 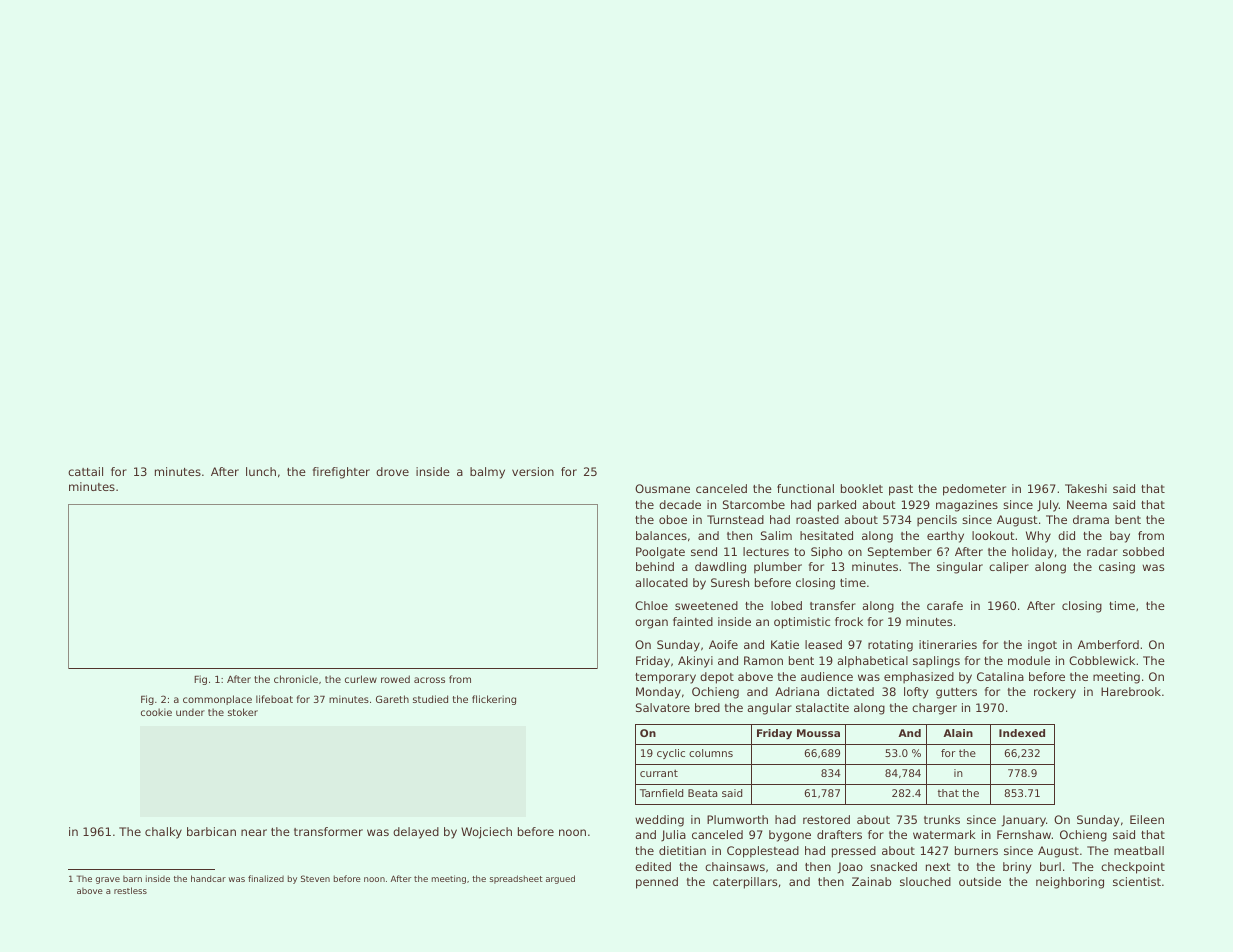 I want to click on pedometer, so click(x=974, y=490).
